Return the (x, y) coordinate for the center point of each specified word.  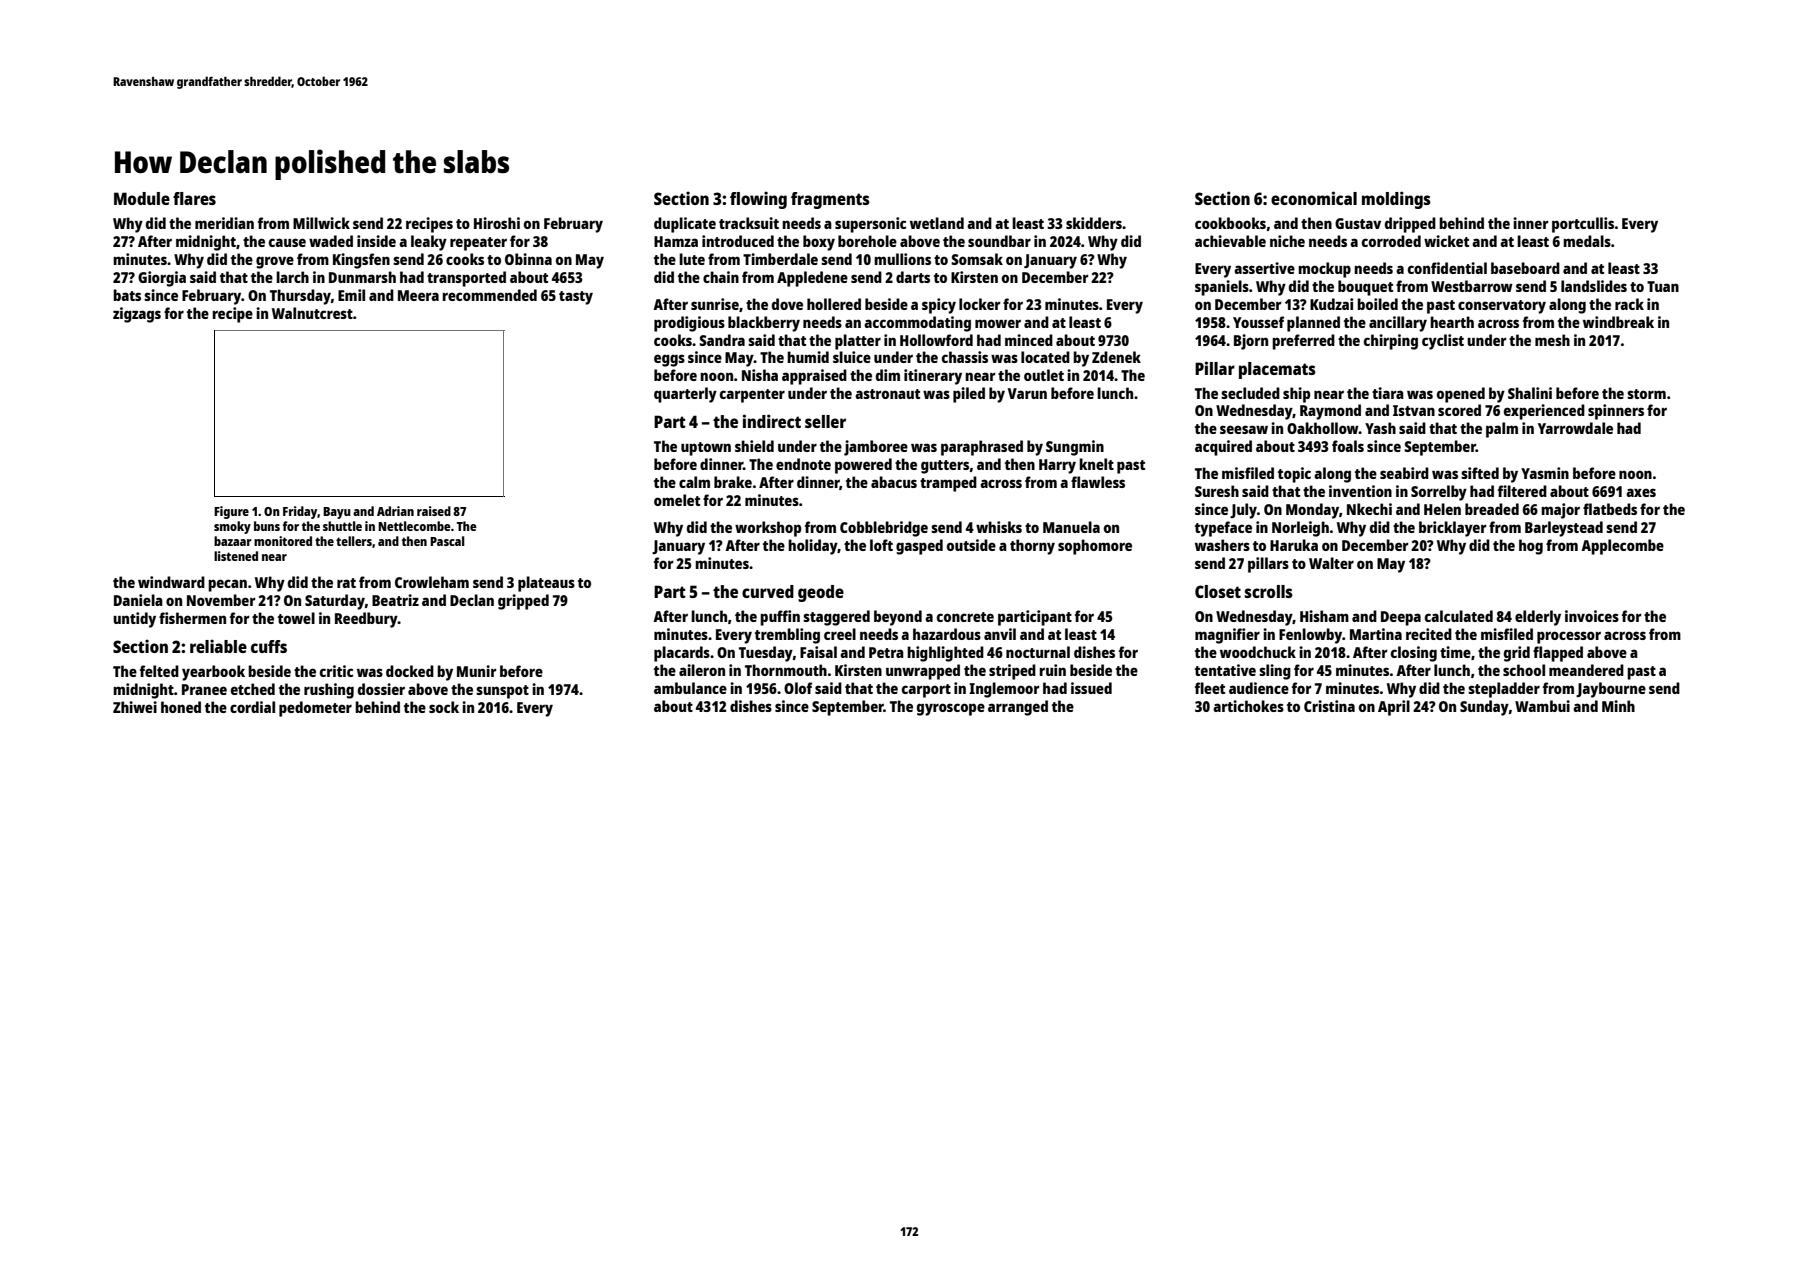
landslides (1594, 286)
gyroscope (951, 709)
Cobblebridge (884, 529)
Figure (231, 512)
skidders (1094, 223)
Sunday (1484, 708)
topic (1294, 475)
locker (980, 304)
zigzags (137, 315)
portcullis (1583, 225)
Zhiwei (135, 707)
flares (194, 198)
